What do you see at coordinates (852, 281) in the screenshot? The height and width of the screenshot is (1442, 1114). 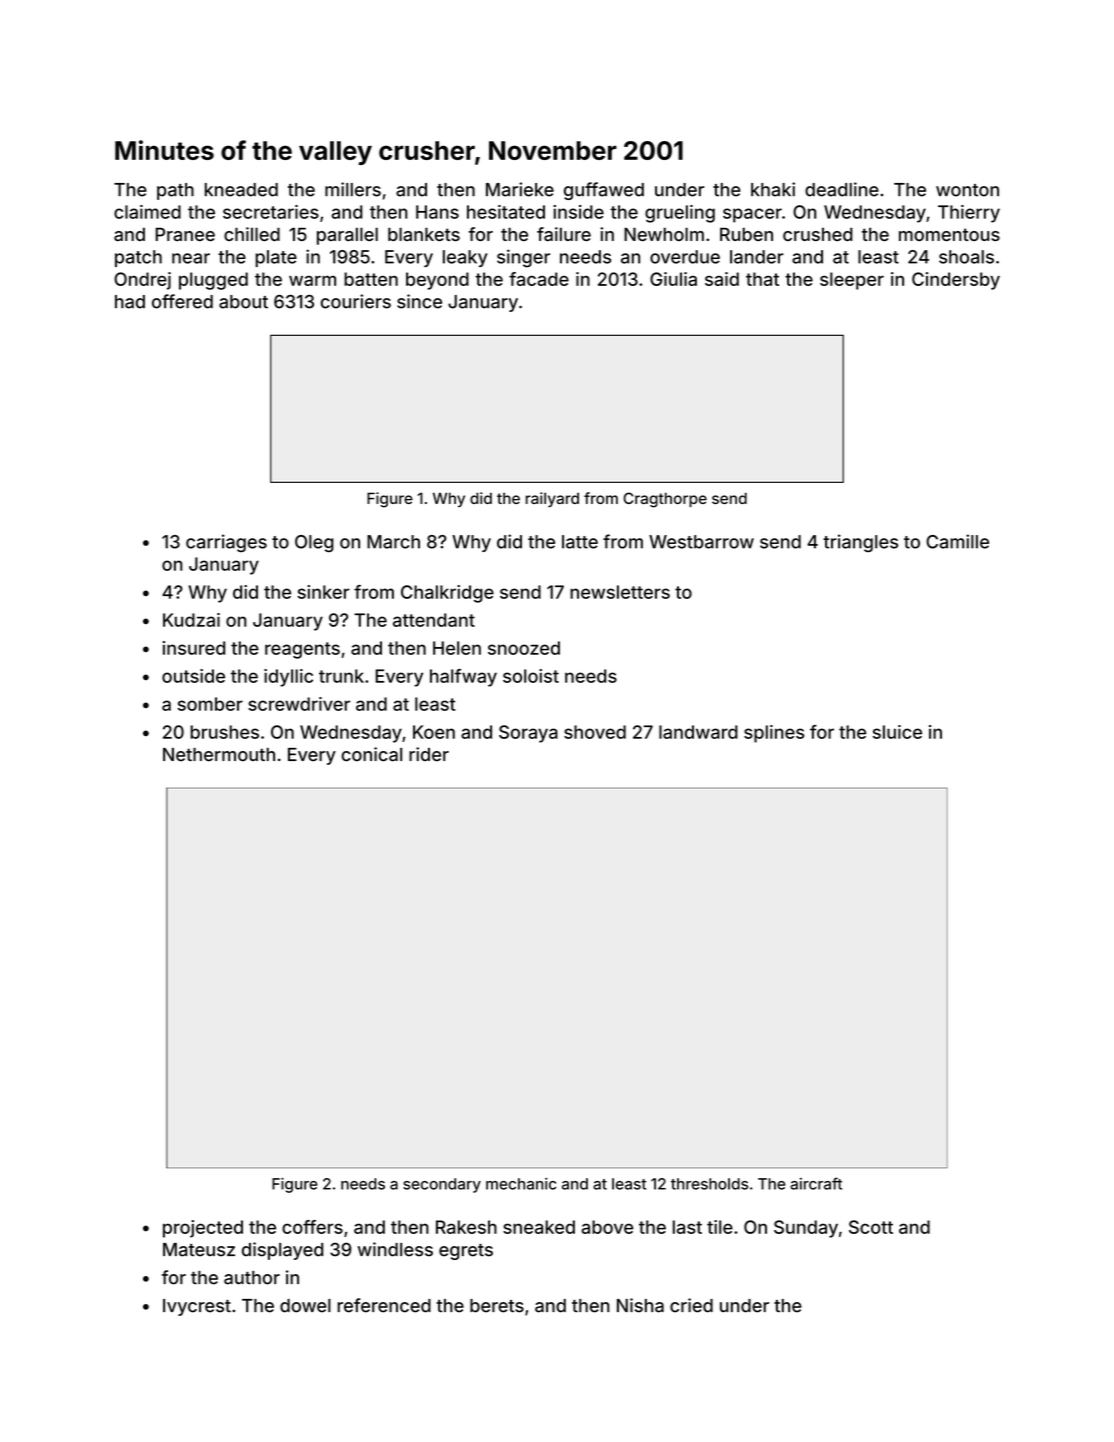 I see `sleeper` at bounding box center [852, 281].
